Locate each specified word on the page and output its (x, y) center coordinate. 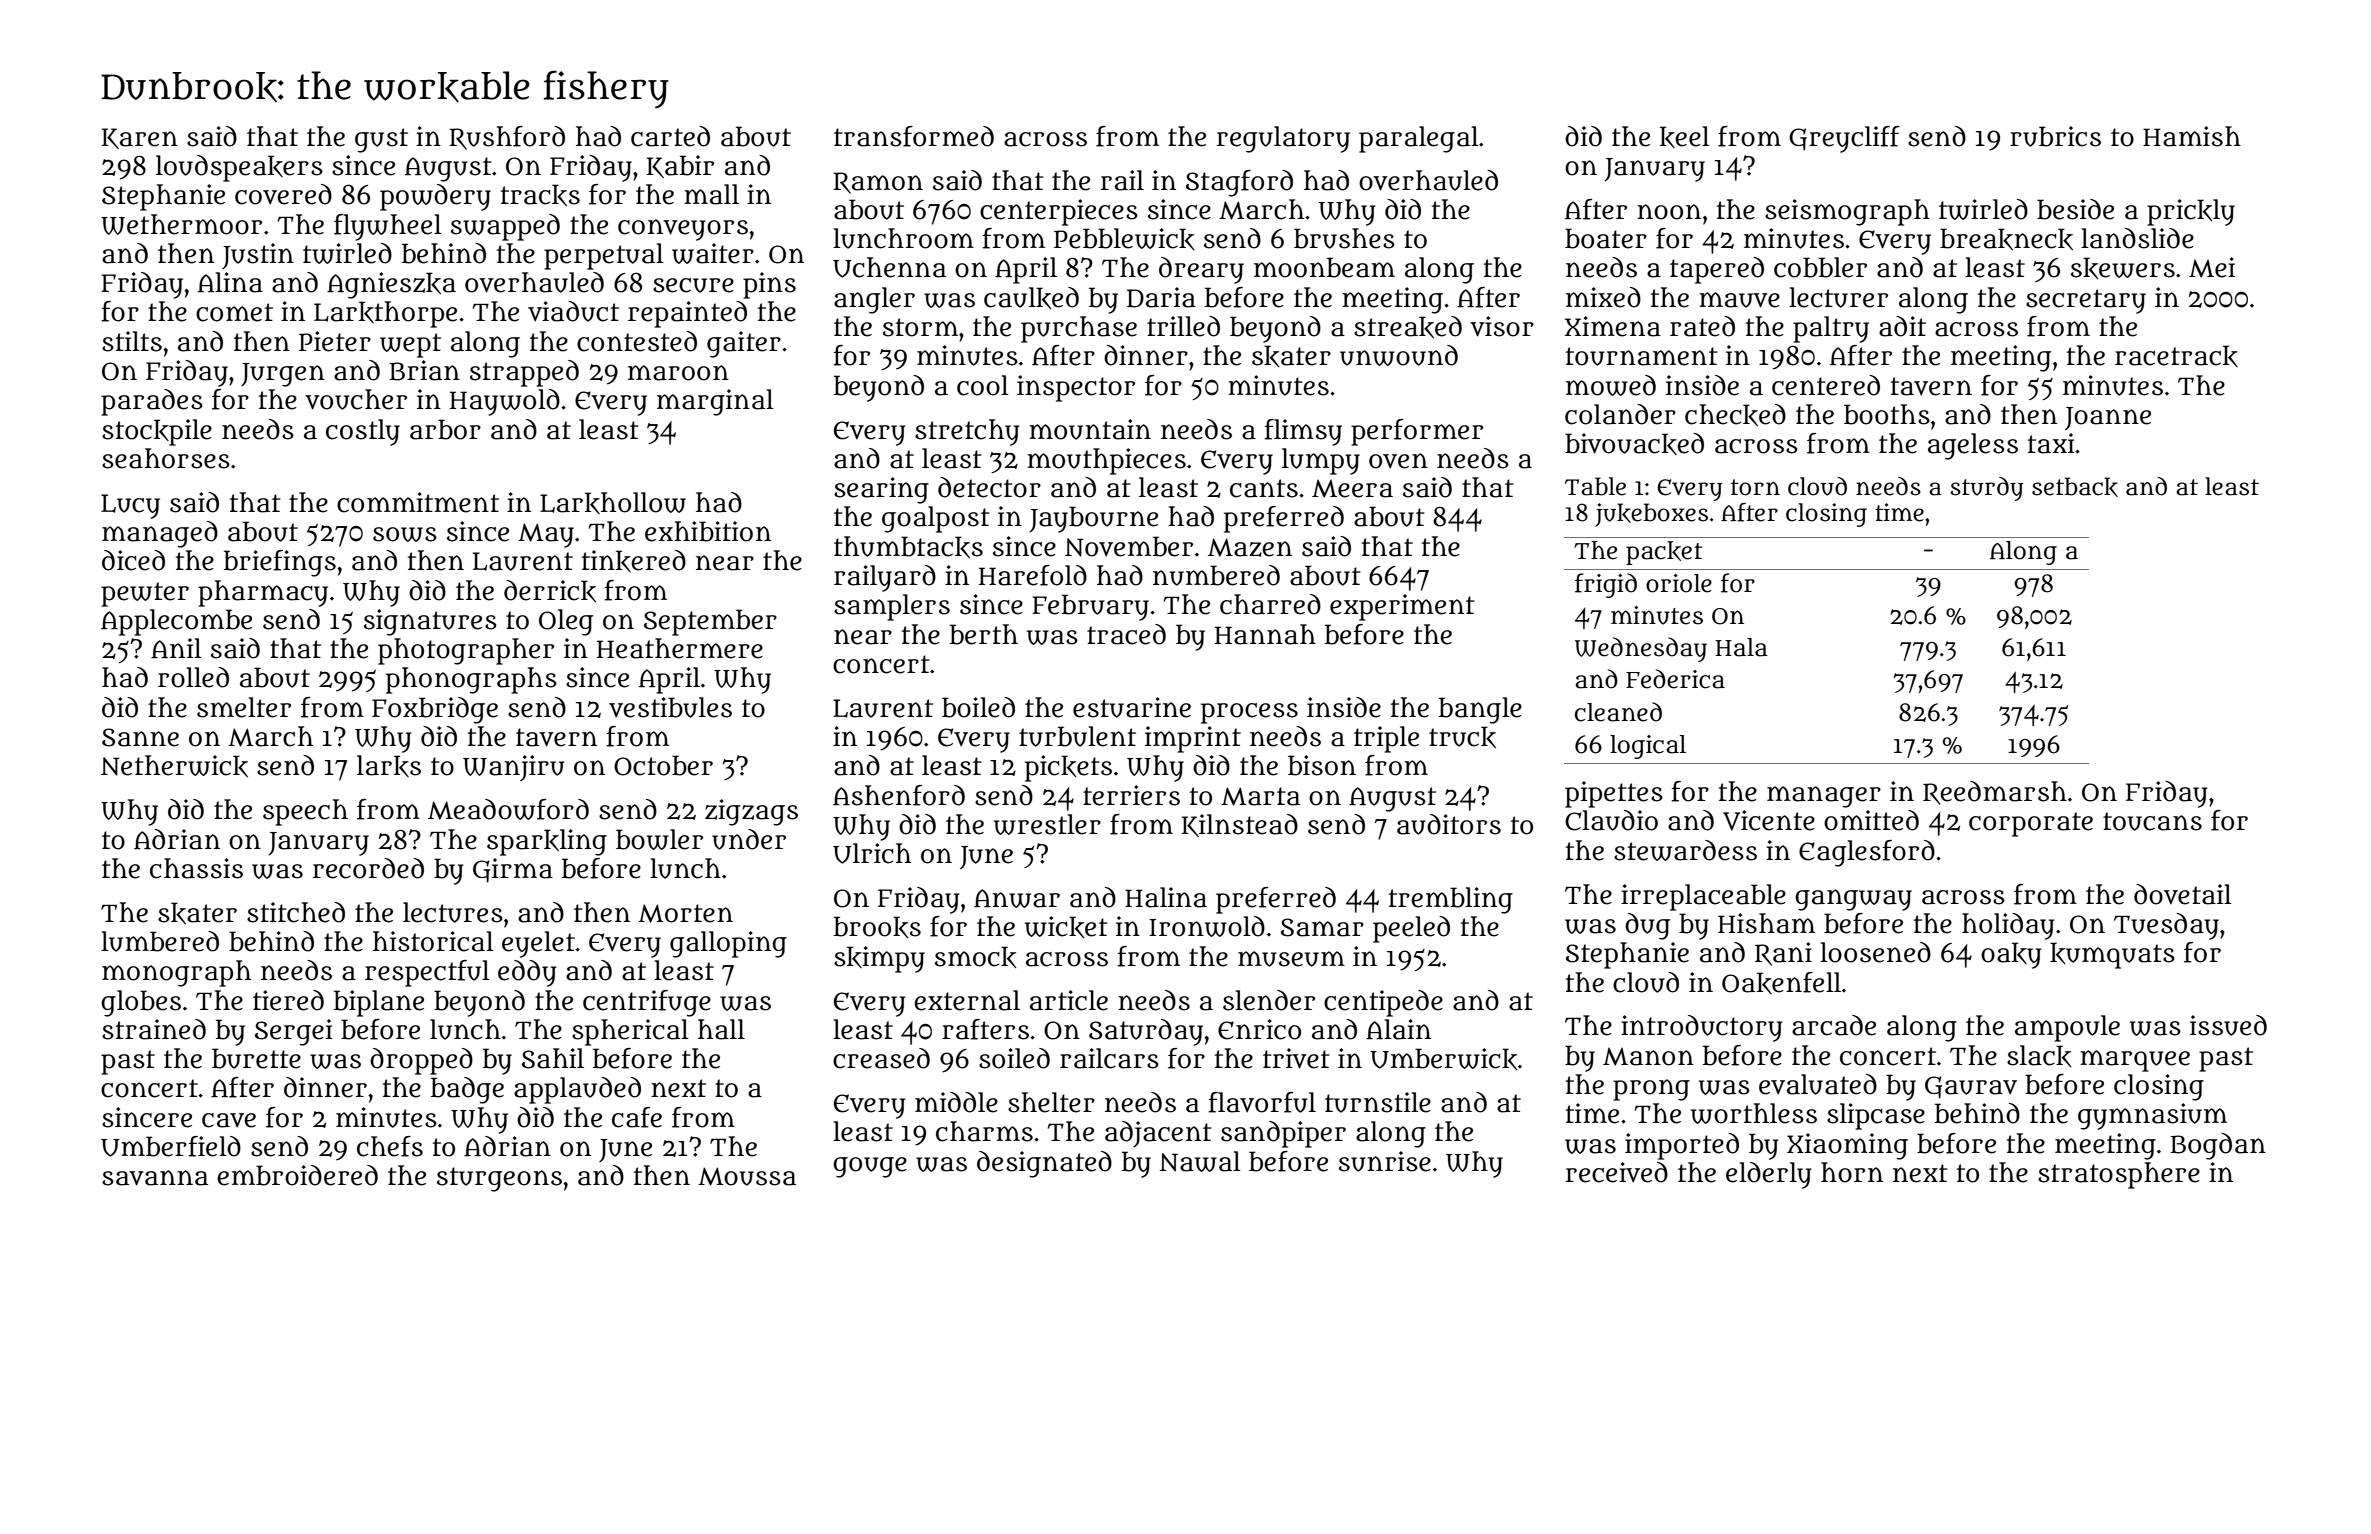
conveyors (683, 230)
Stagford (1239, 183)
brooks (877, 927)
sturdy (1987, 489)
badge (467, 1090)
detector (989, 487)
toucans (2152, 821)
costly (363, 432)
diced (133, 560)
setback (2075, 487)
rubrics (2055, 136)
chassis (196, 868)
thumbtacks (908, 547)
